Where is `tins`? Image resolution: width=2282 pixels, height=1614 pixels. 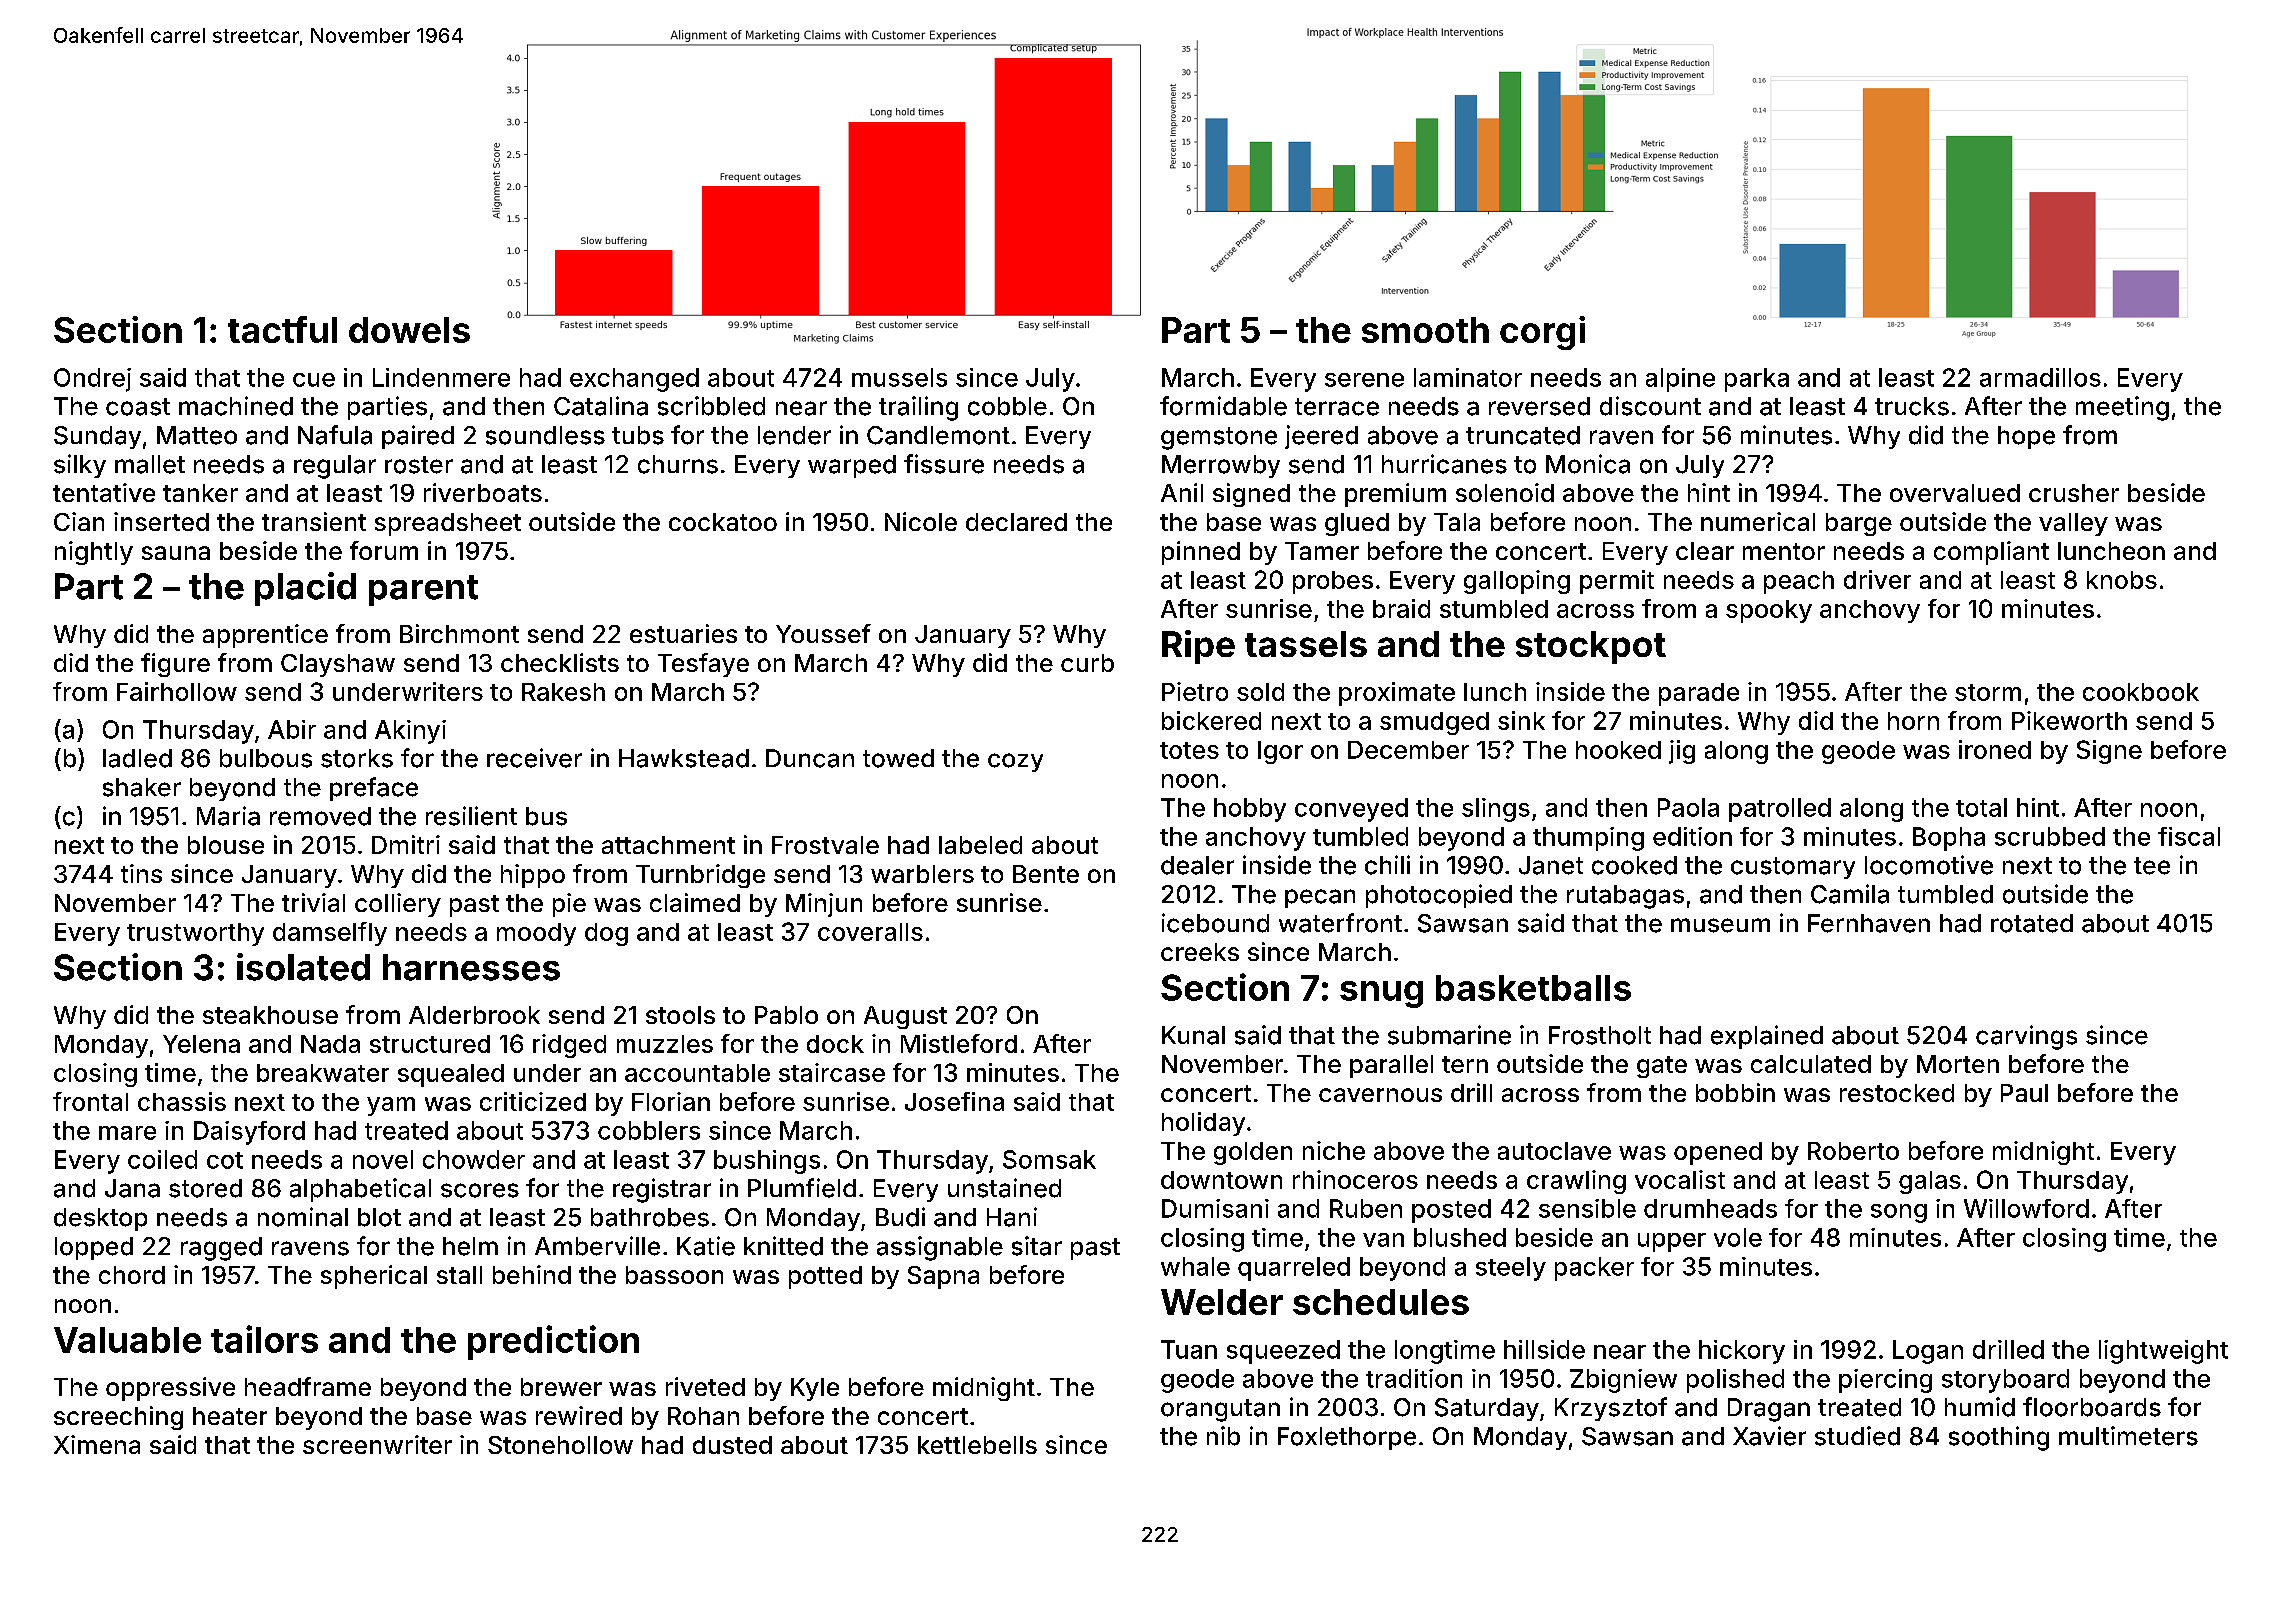
tins is located at coordinates (141, 873).
